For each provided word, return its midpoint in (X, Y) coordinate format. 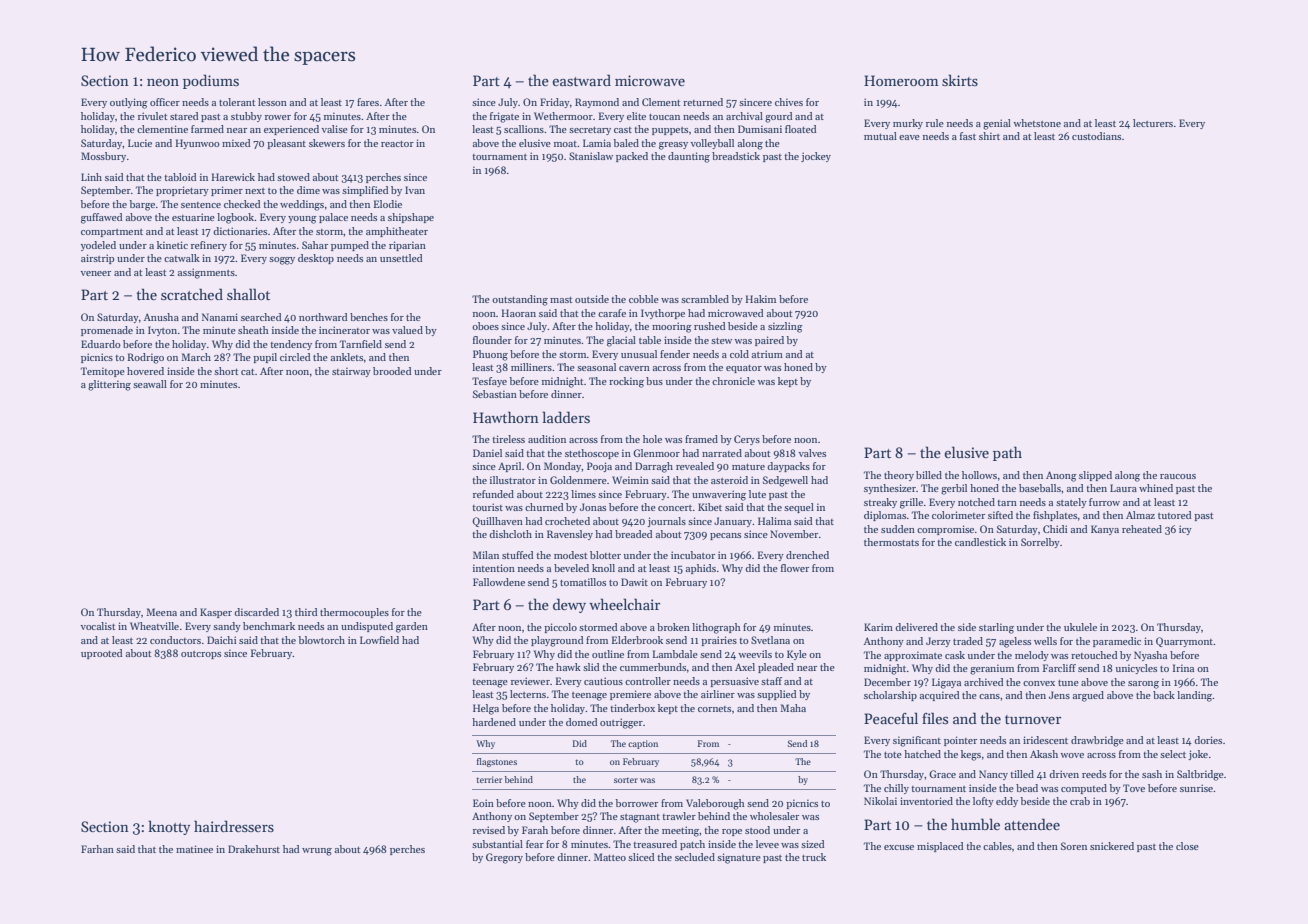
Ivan (415, 190)
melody (1032, 656)
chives (789, 102)
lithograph (716, 628)
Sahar (315, 245)
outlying (129, 103)
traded (968, 641)
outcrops (201, 655)
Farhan (97, 849)
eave (909, 137)
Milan (486, 555)
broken (673, 627)
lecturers (1153, 123)
